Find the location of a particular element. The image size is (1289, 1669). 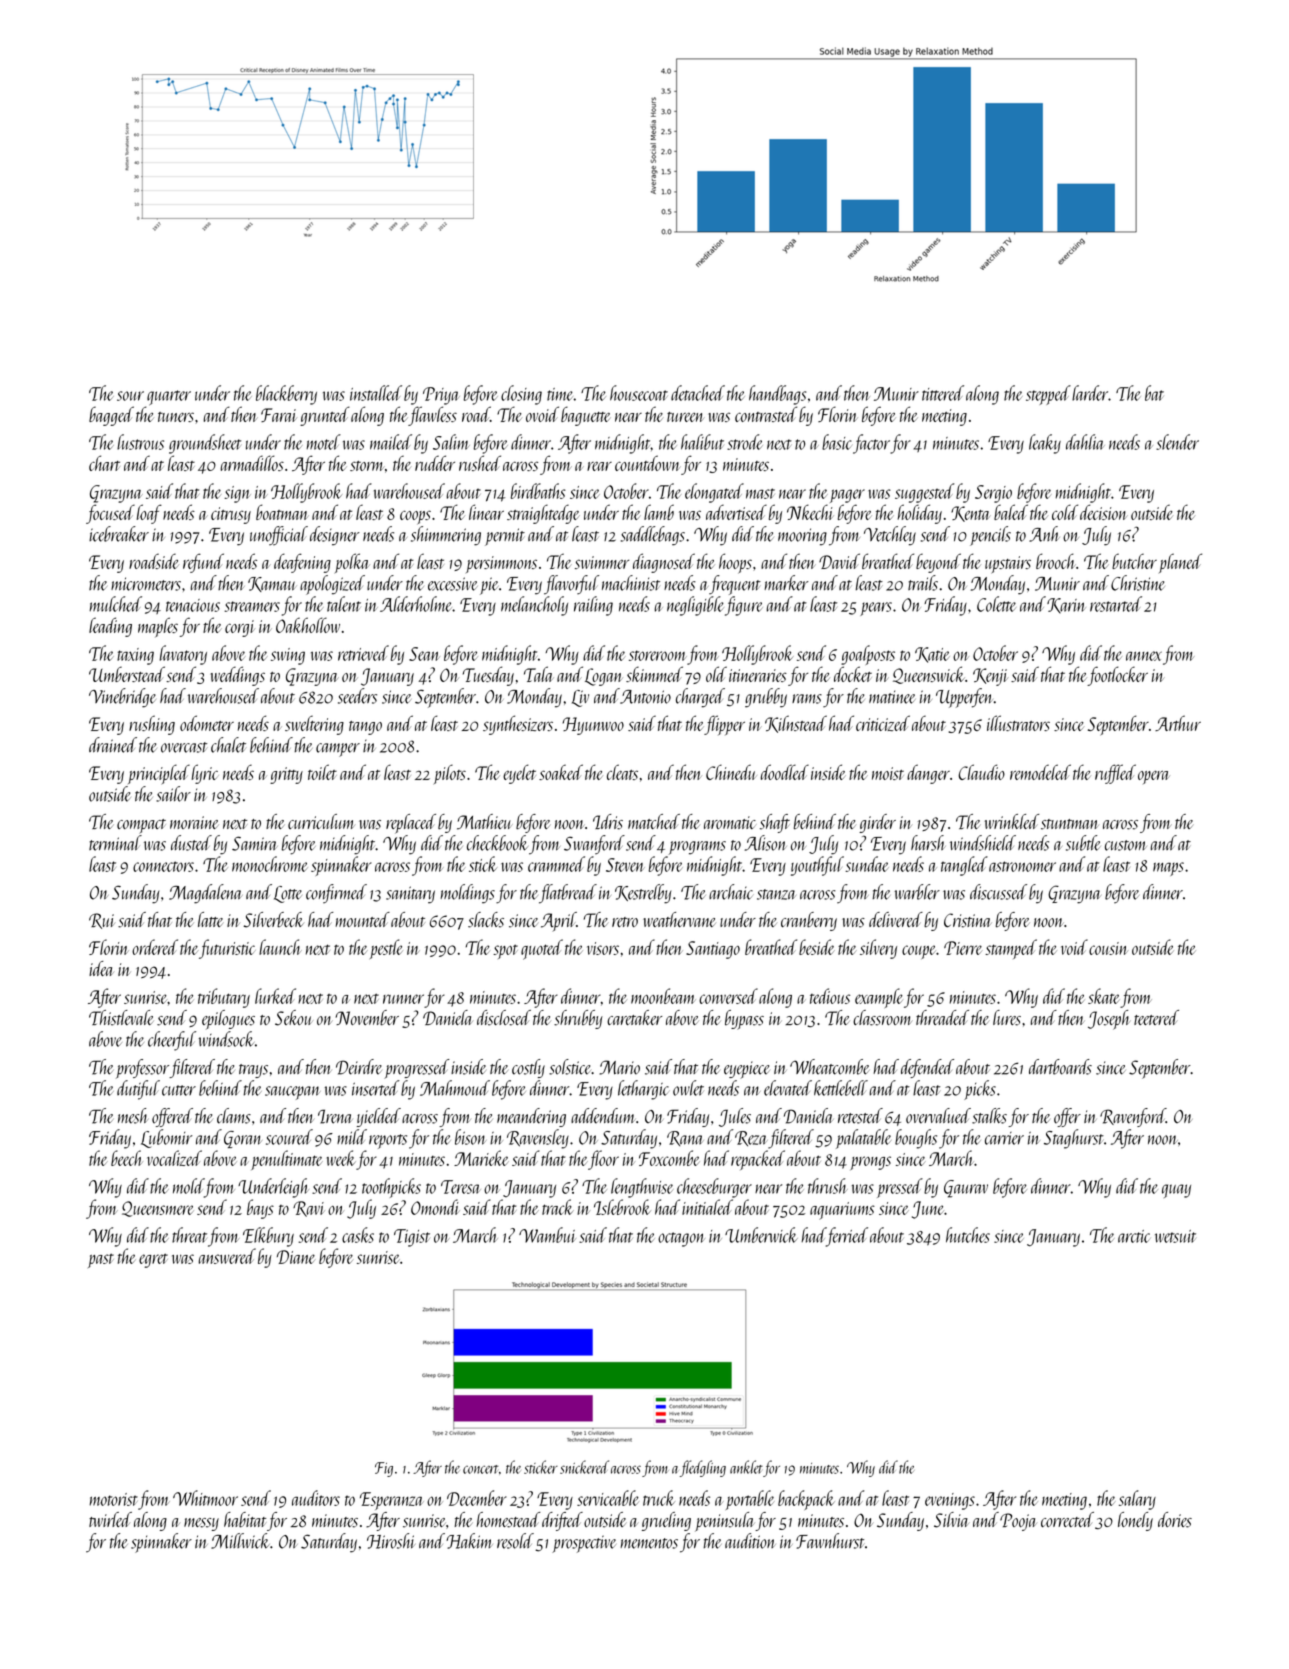

Santiago is located at coordinates (713, 950).
